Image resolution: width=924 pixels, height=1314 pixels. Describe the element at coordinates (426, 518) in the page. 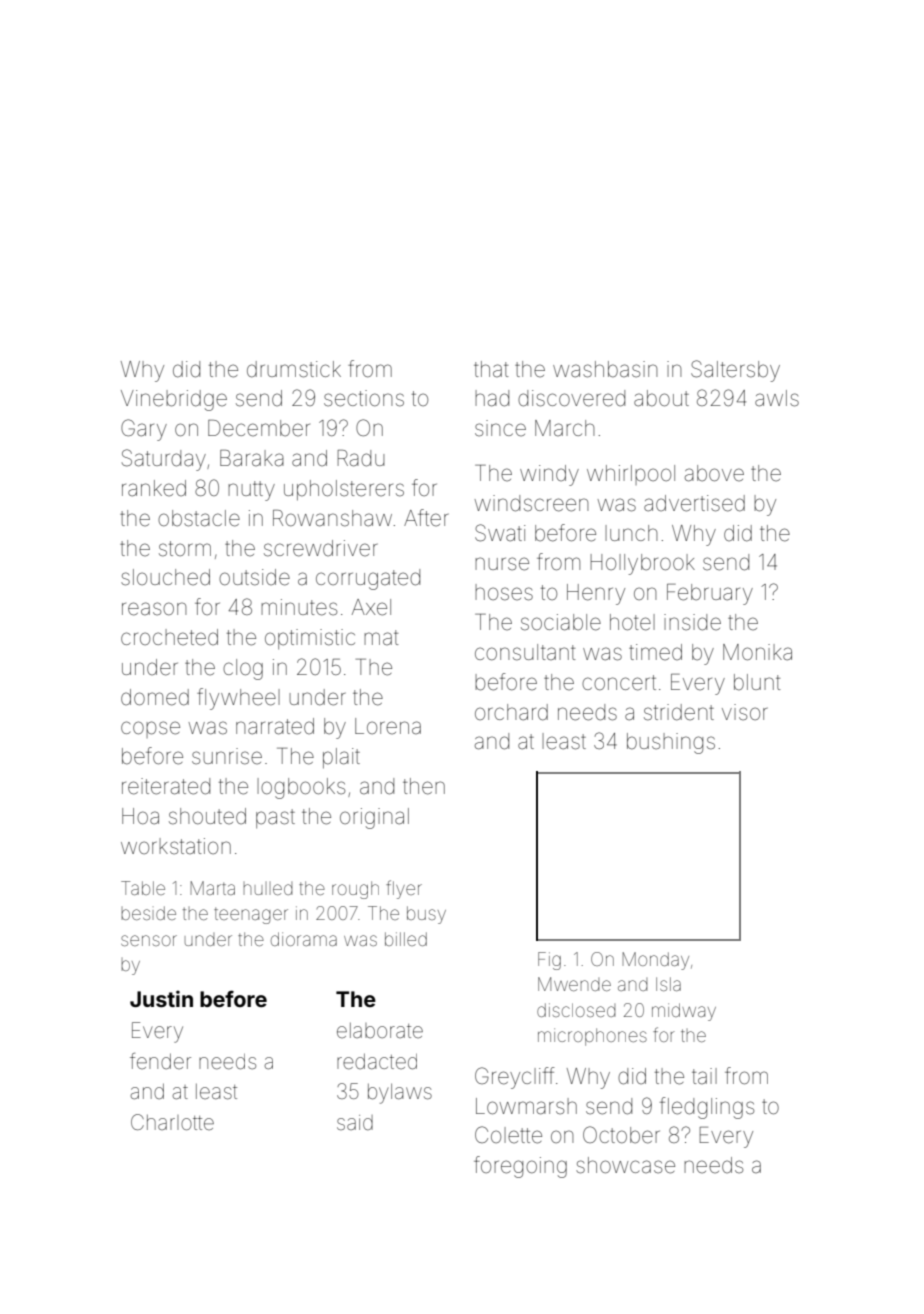

I see `After` at that location.
